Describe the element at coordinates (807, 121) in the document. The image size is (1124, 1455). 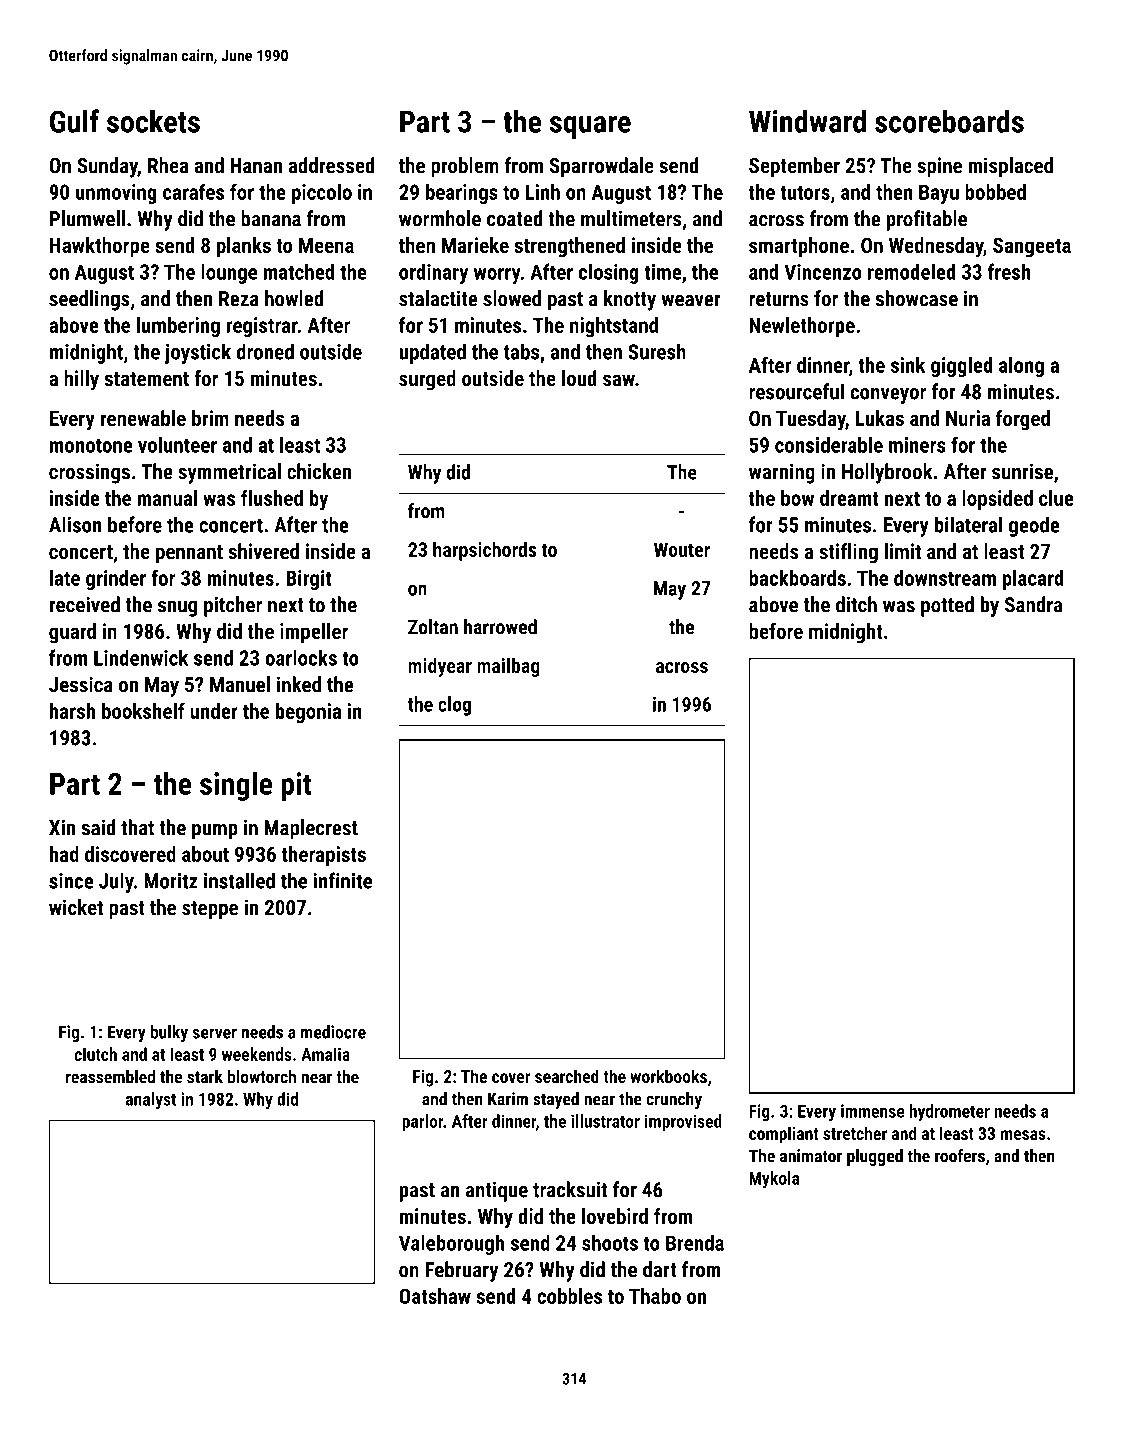
I see `Windward` at that location.
